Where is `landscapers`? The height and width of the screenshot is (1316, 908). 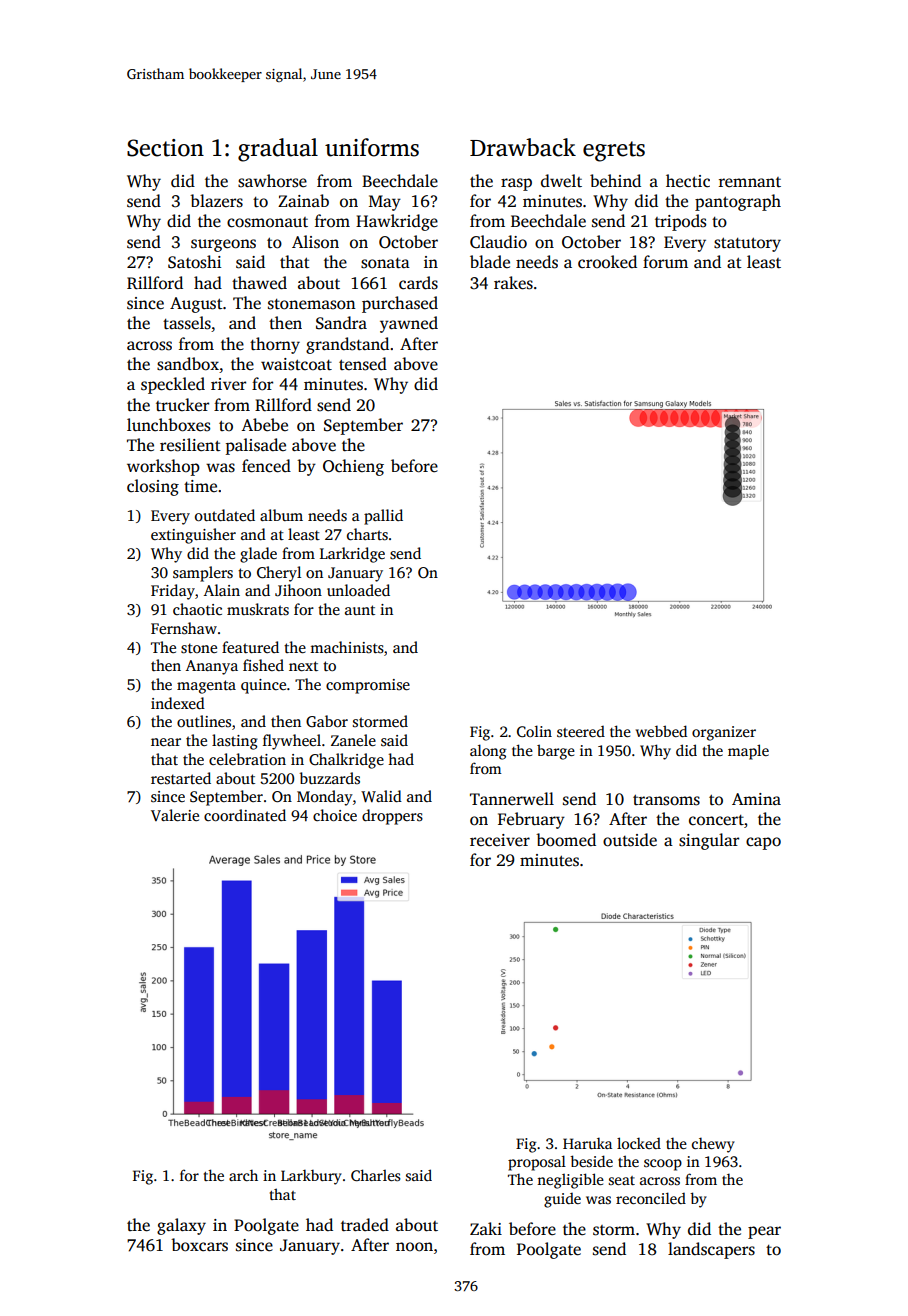 landscapers is located at coordinates (711, 1250).
